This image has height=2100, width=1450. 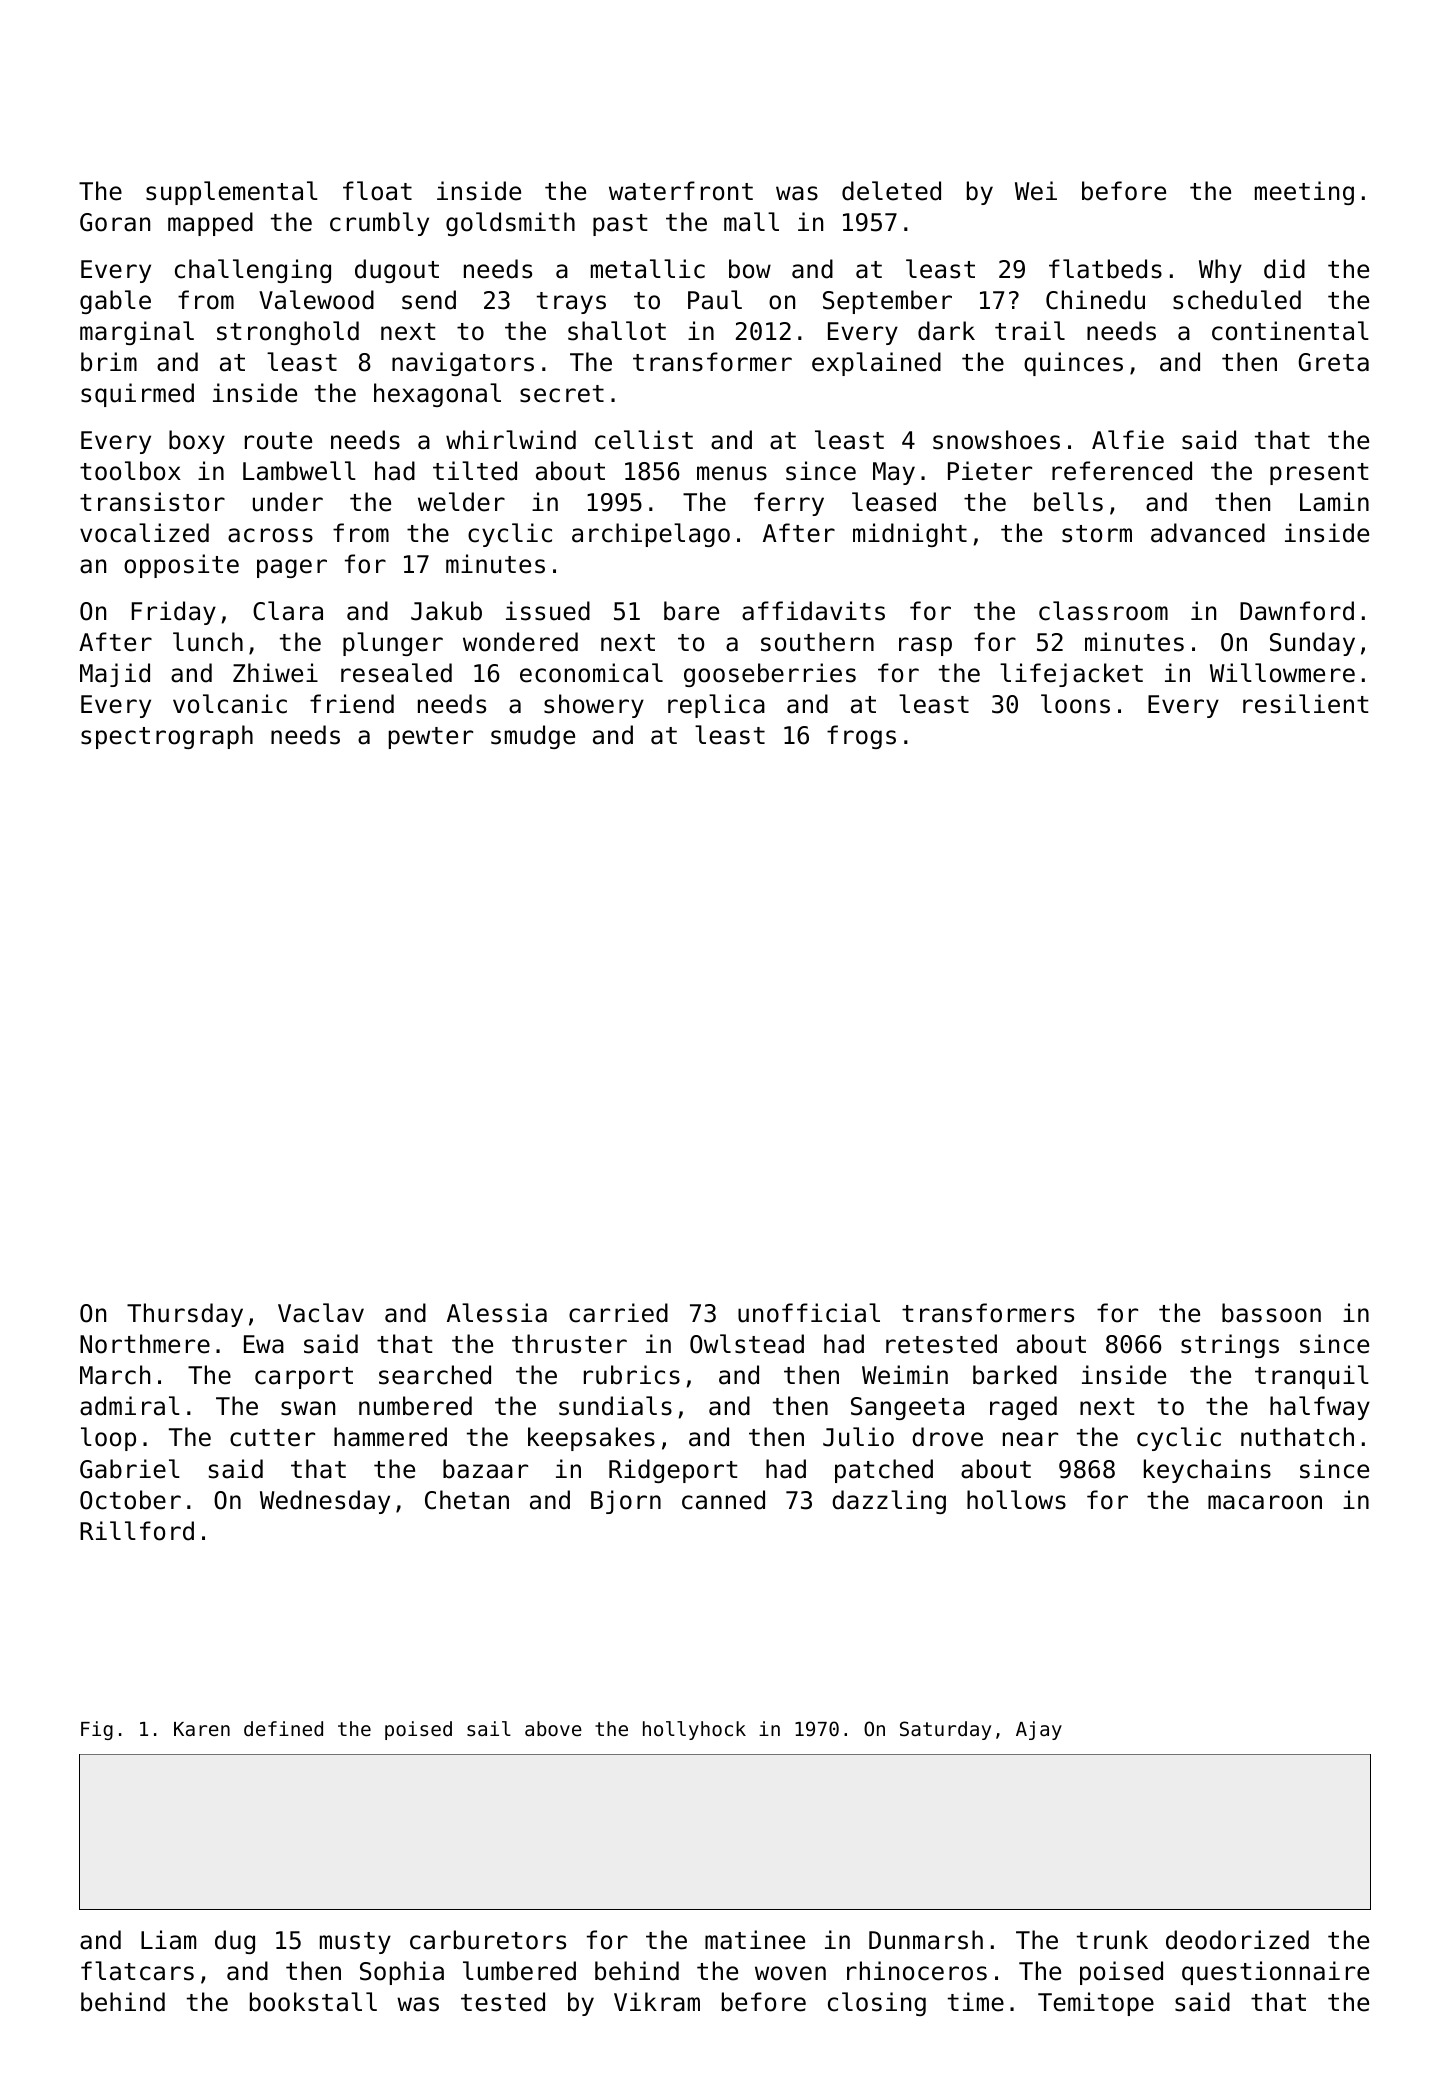 What do you see at coordinates (232, 193) in the image?
I see `supplemental` at bounding box center [232, 193].
